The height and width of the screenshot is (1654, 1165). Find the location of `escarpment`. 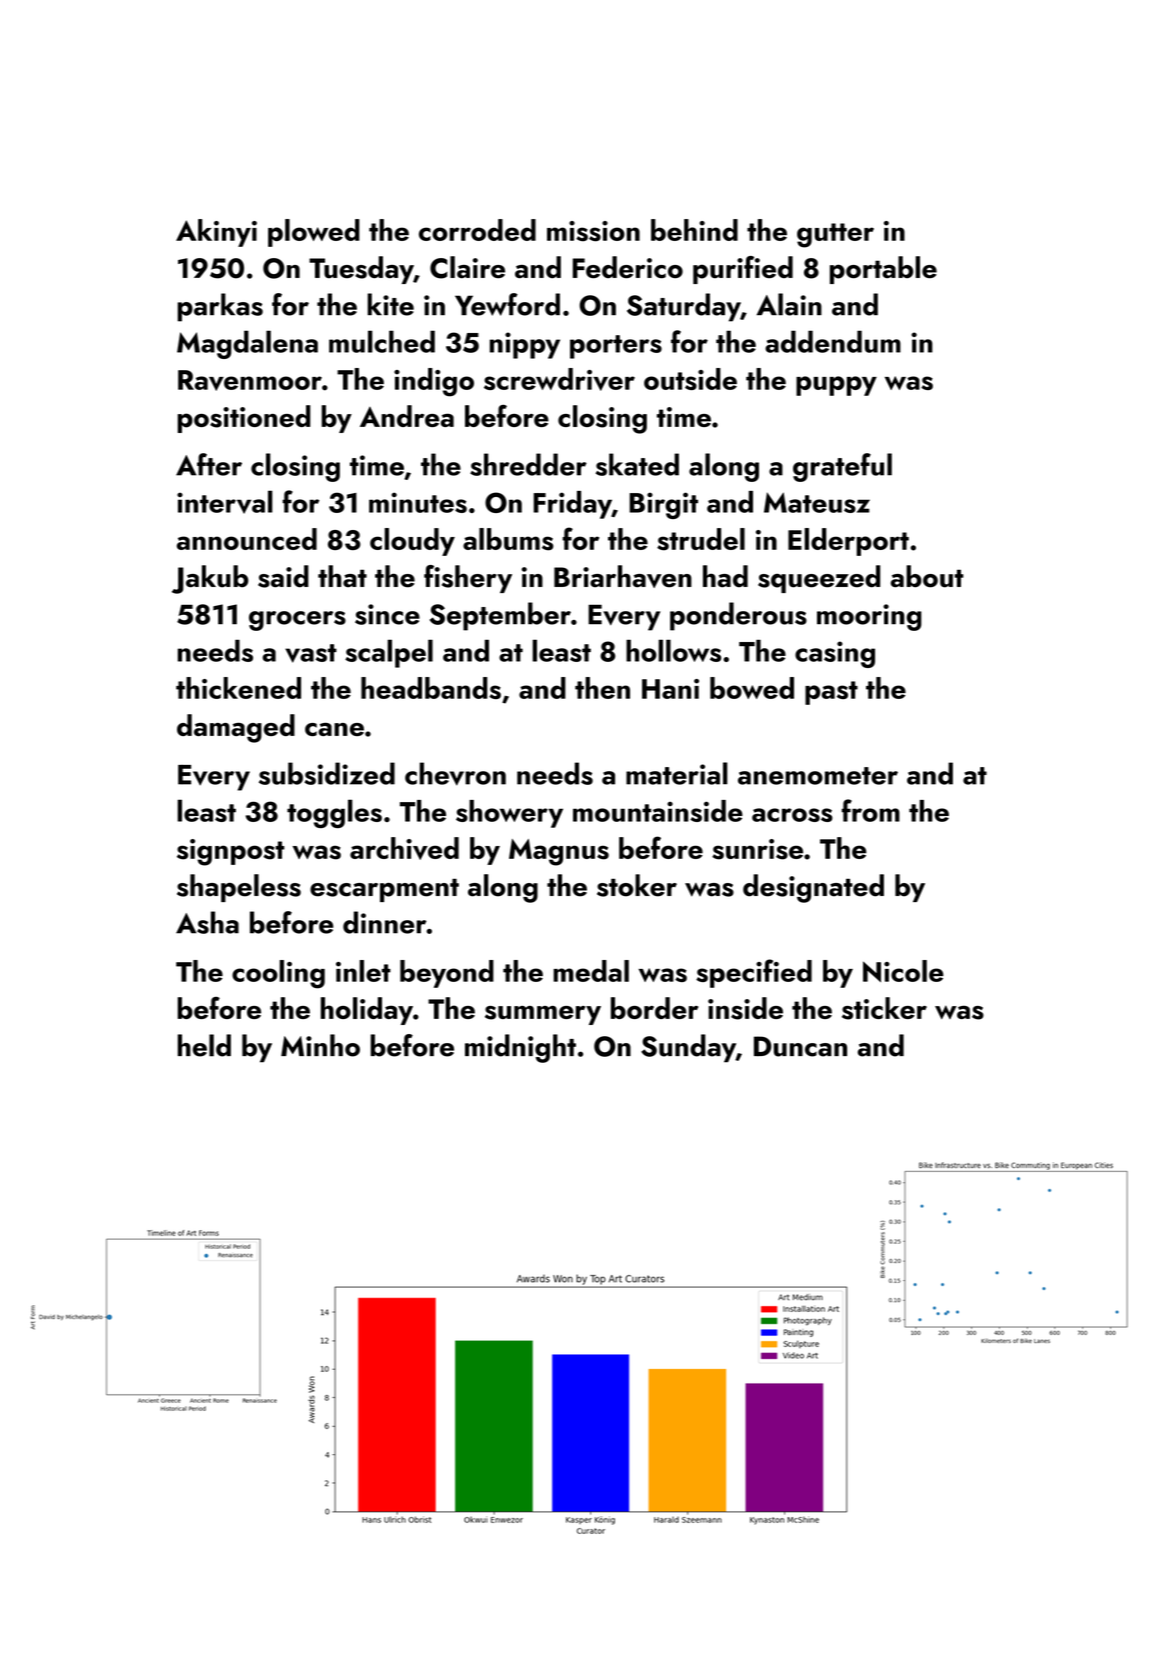

escarpment is located at coordinates (384, 890).
